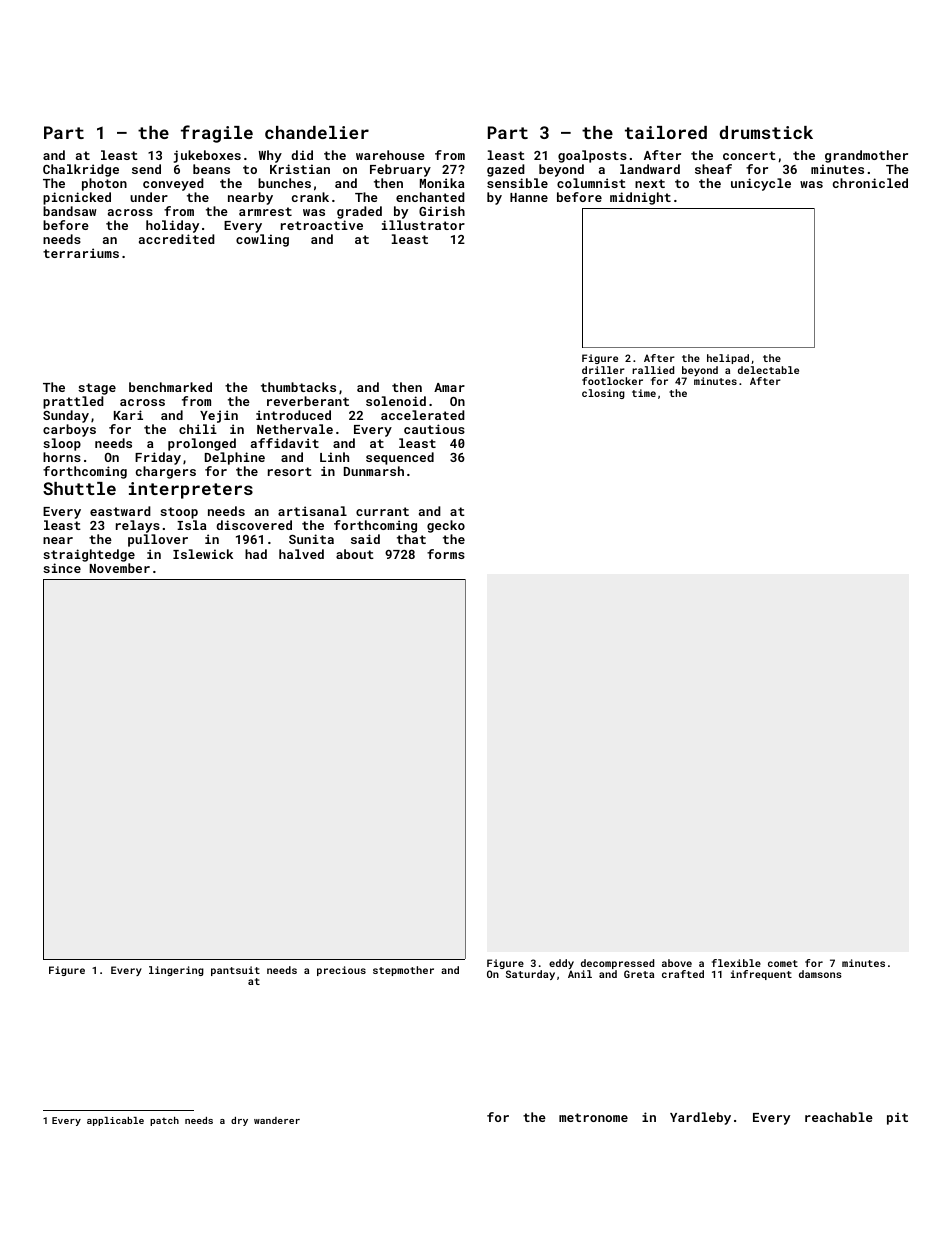  Describe the element at coordinates (355, 554) in the document. I see `about` at that location.
